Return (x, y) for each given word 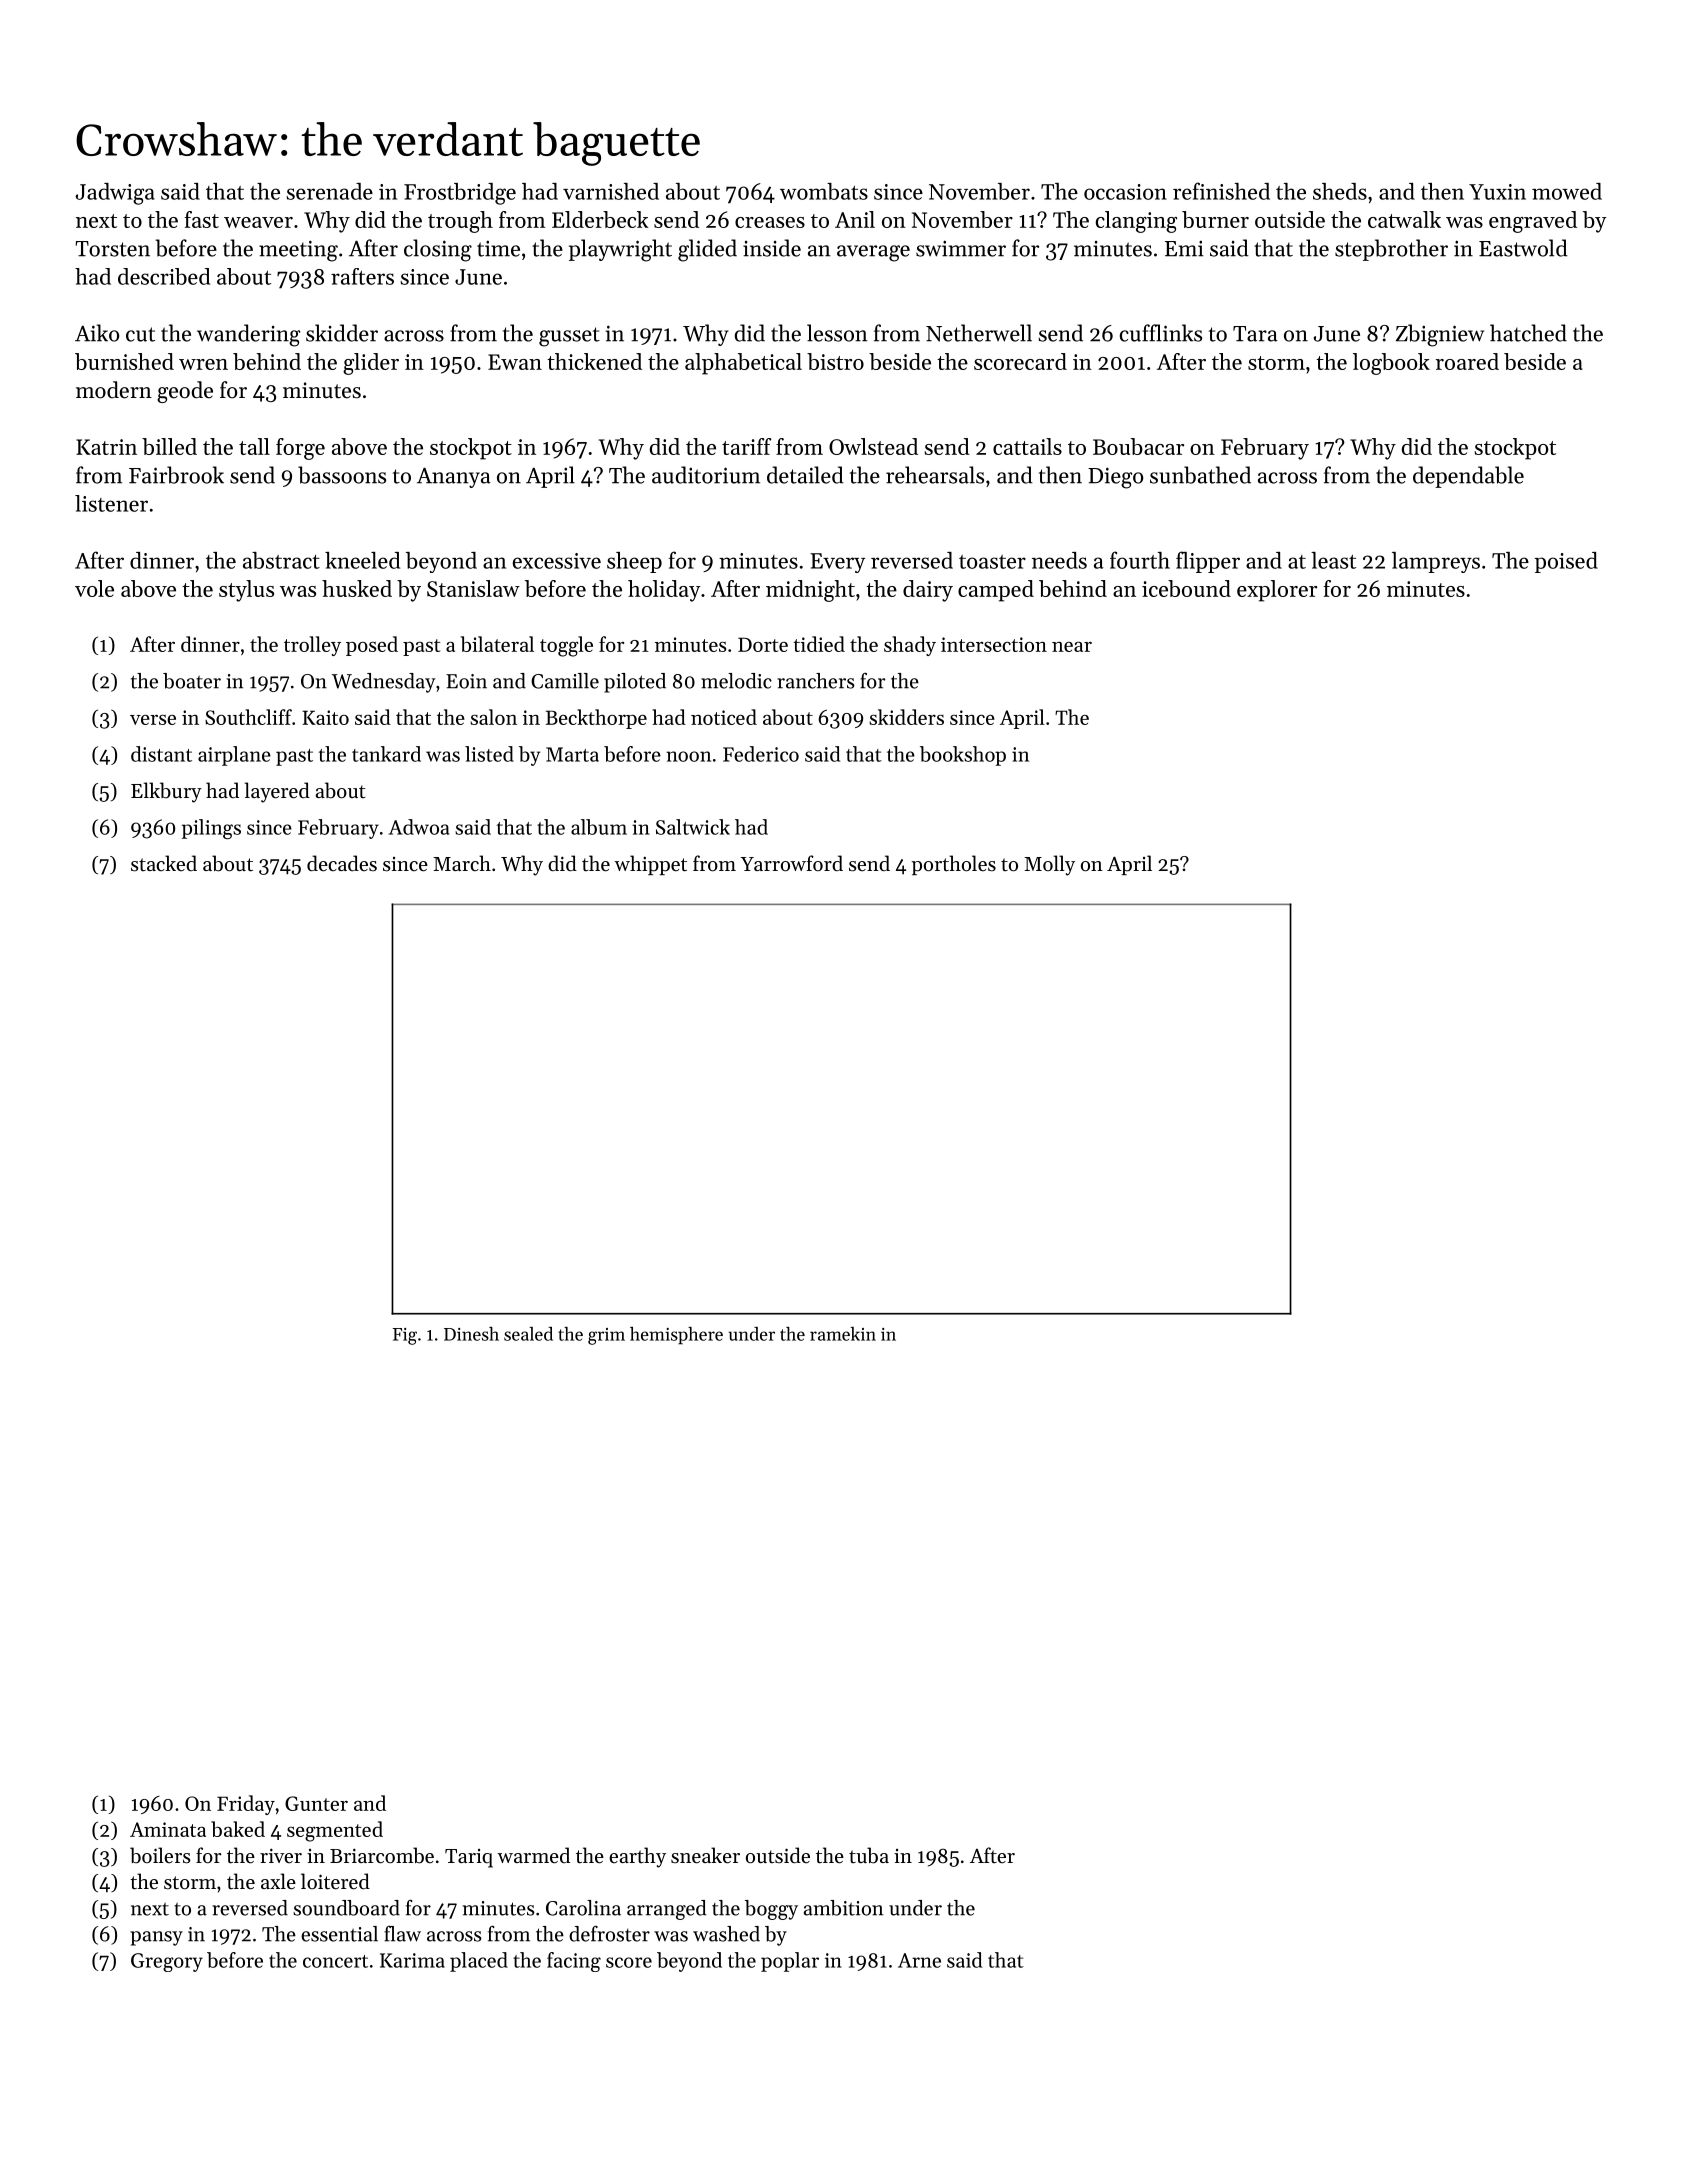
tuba (869, 1855)
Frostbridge (460, 194)
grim (606, 1336)
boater (192, 681)
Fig (404, 1336)
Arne (919, 1960)
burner (1215, 219)
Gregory (167, 1962)
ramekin (843, 1334)
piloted (635, 683)
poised (1566, 562)
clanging (1136, 222)
